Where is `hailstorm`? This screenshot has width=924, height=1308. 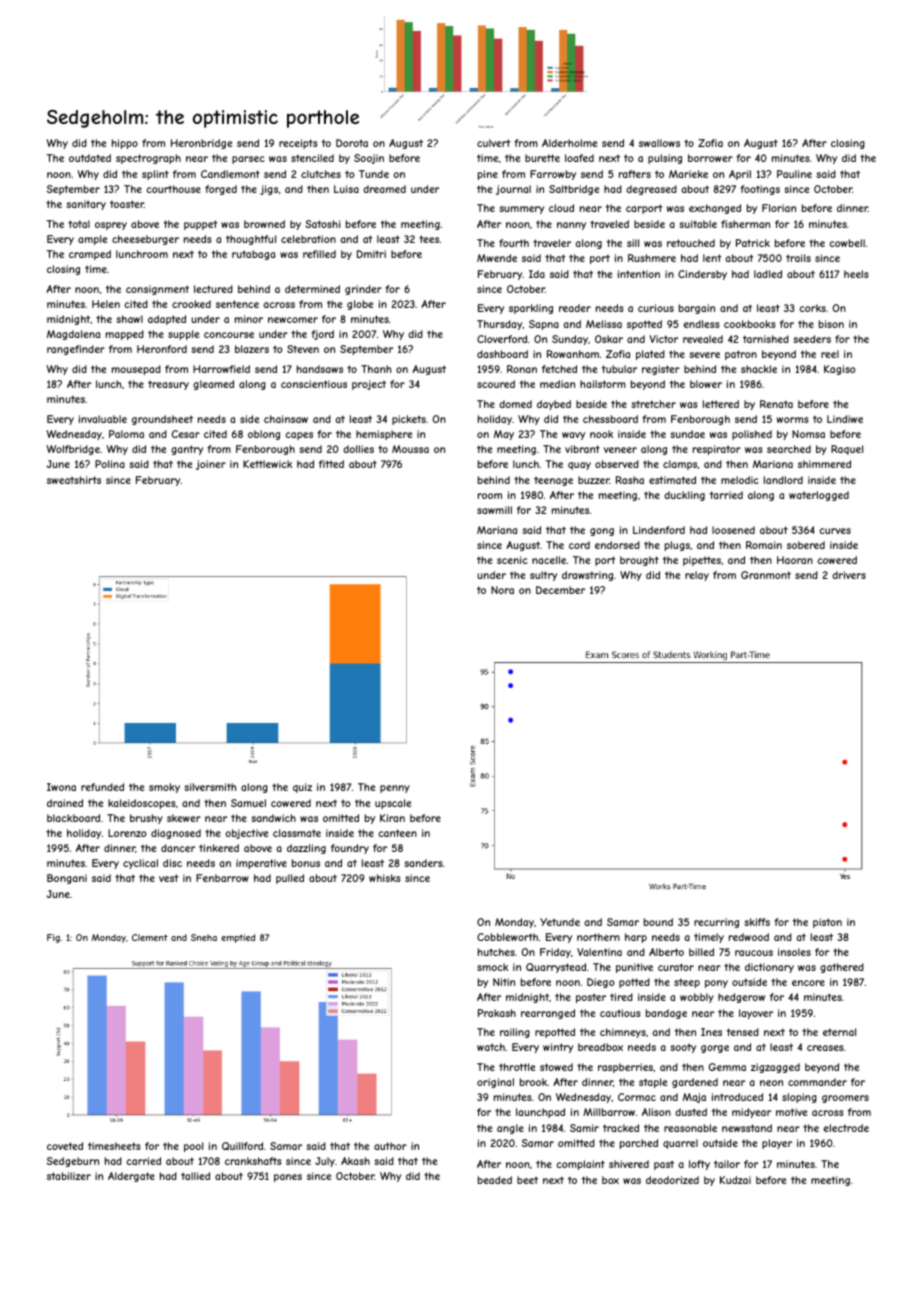
hailstorm is located at coordinates (603, 384).
